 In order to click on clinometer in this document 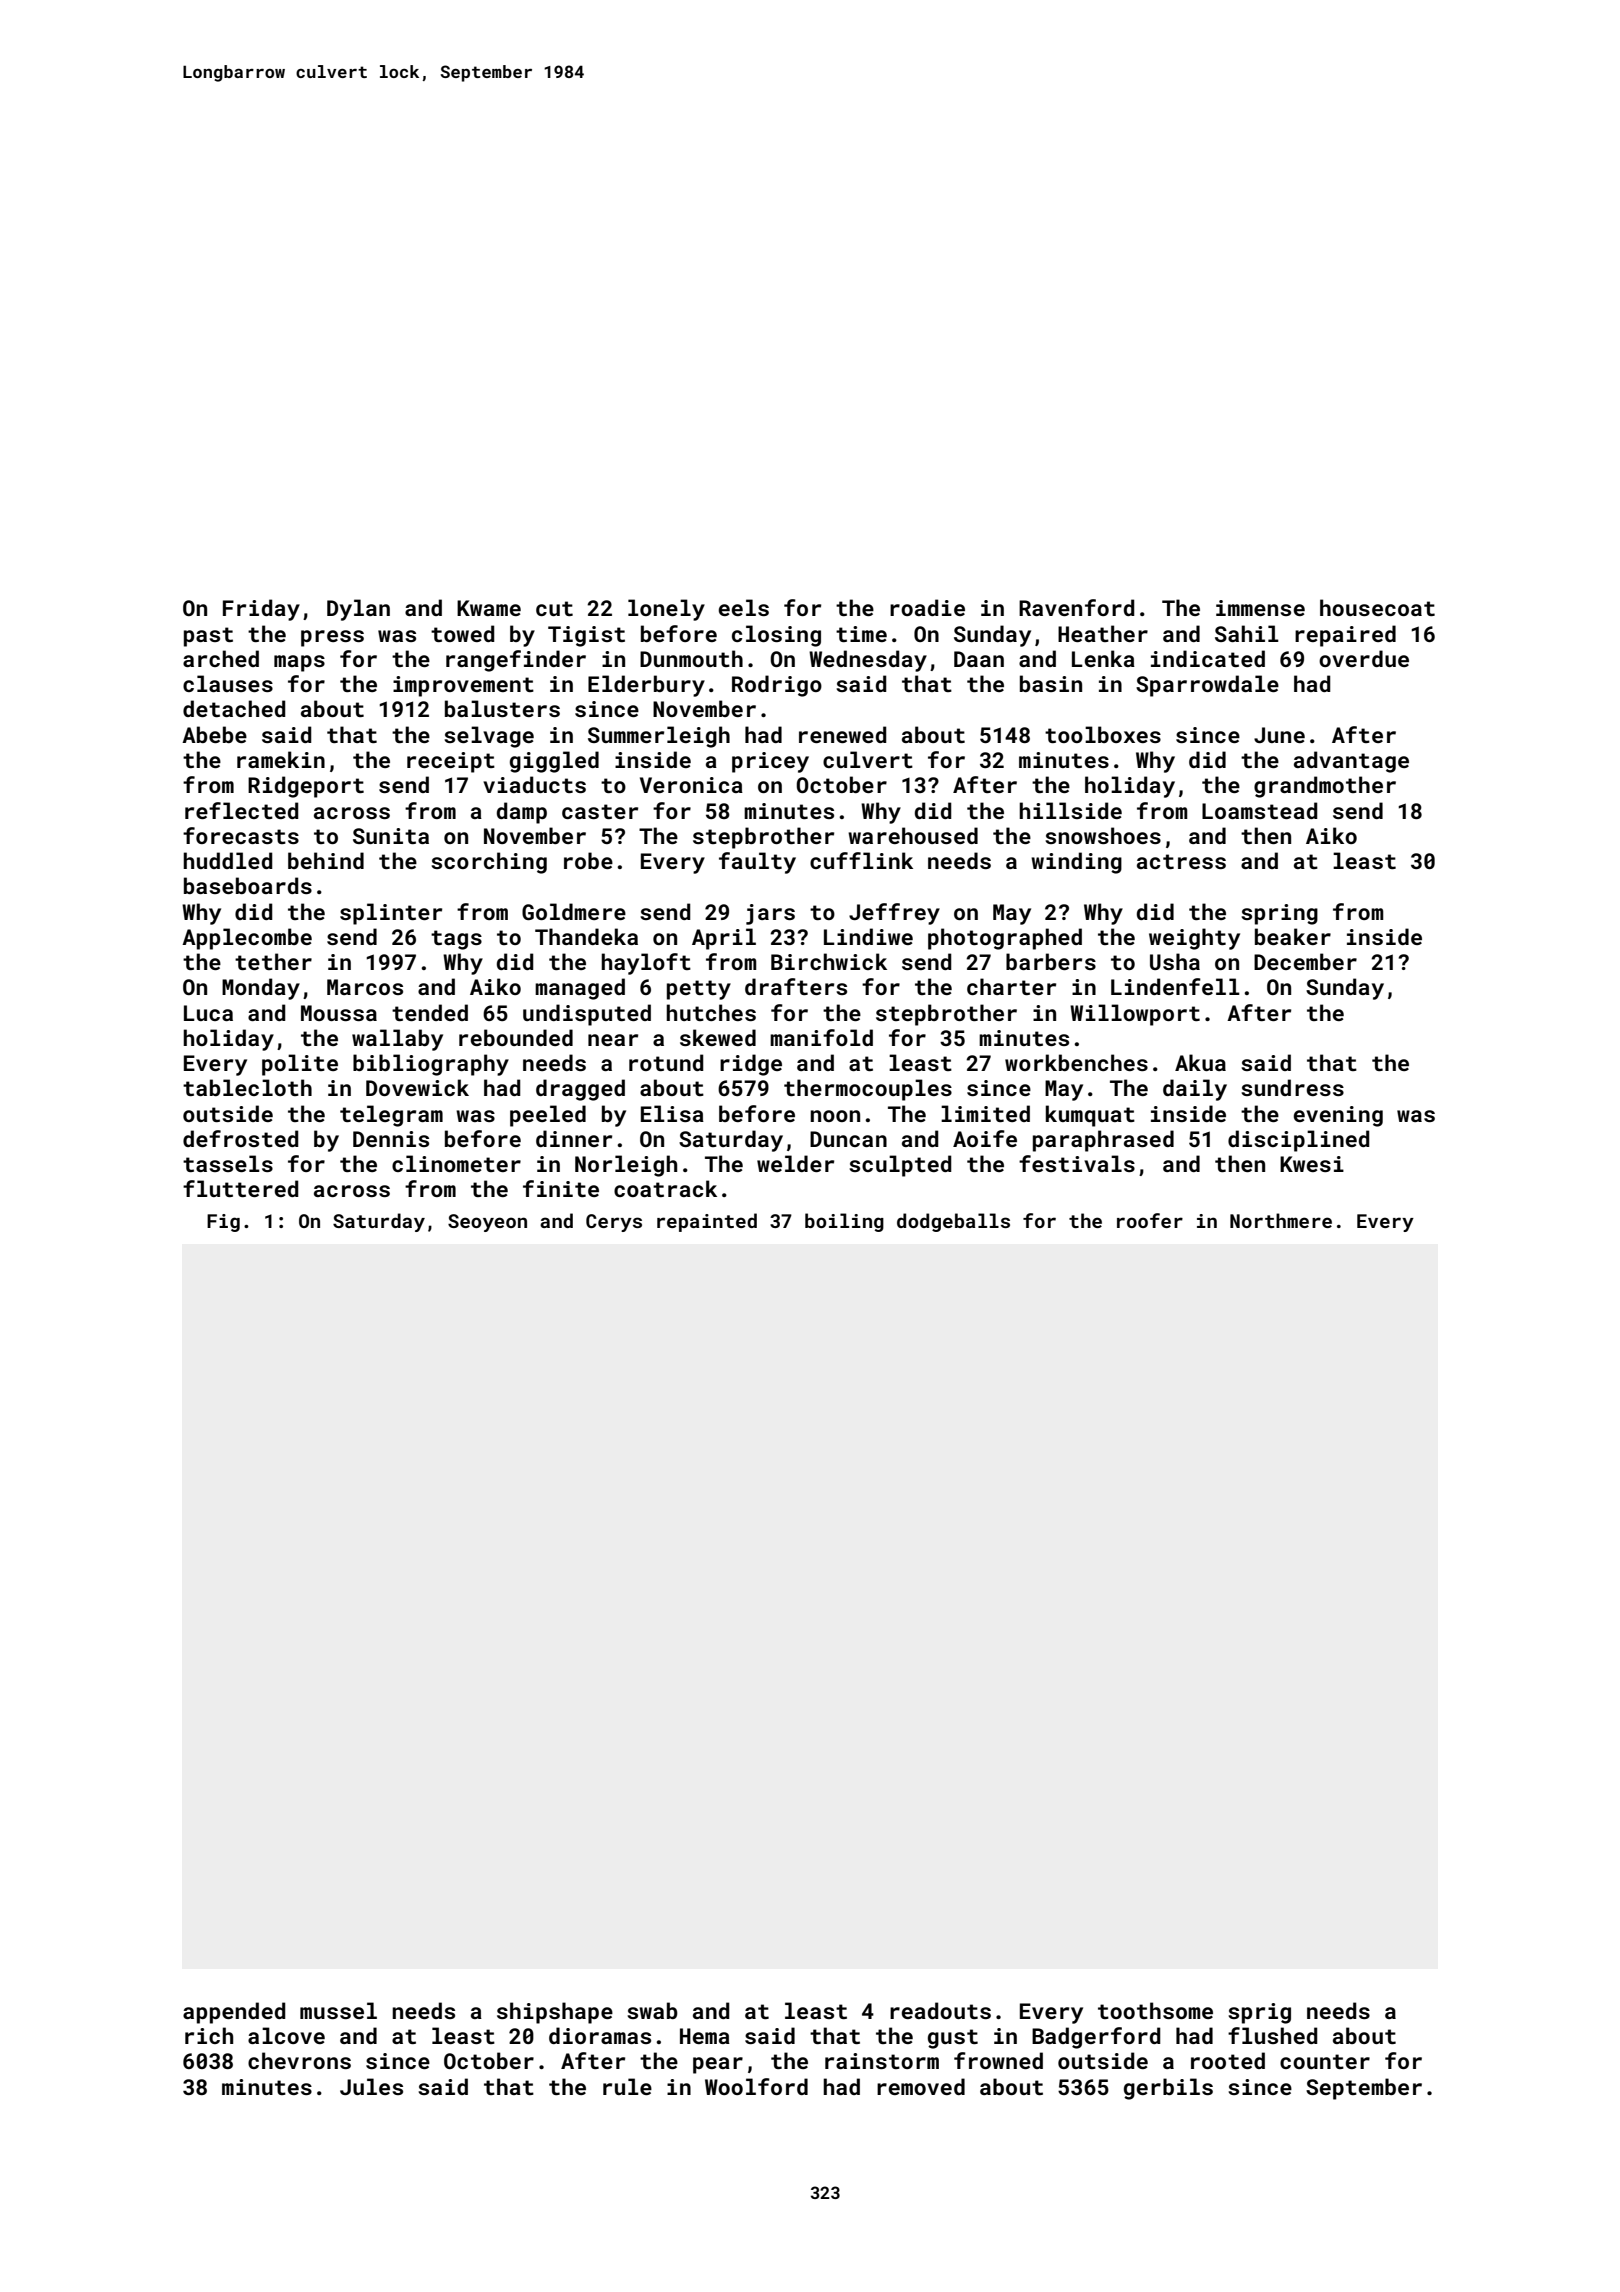, I will do `click(456, 1163)`.
